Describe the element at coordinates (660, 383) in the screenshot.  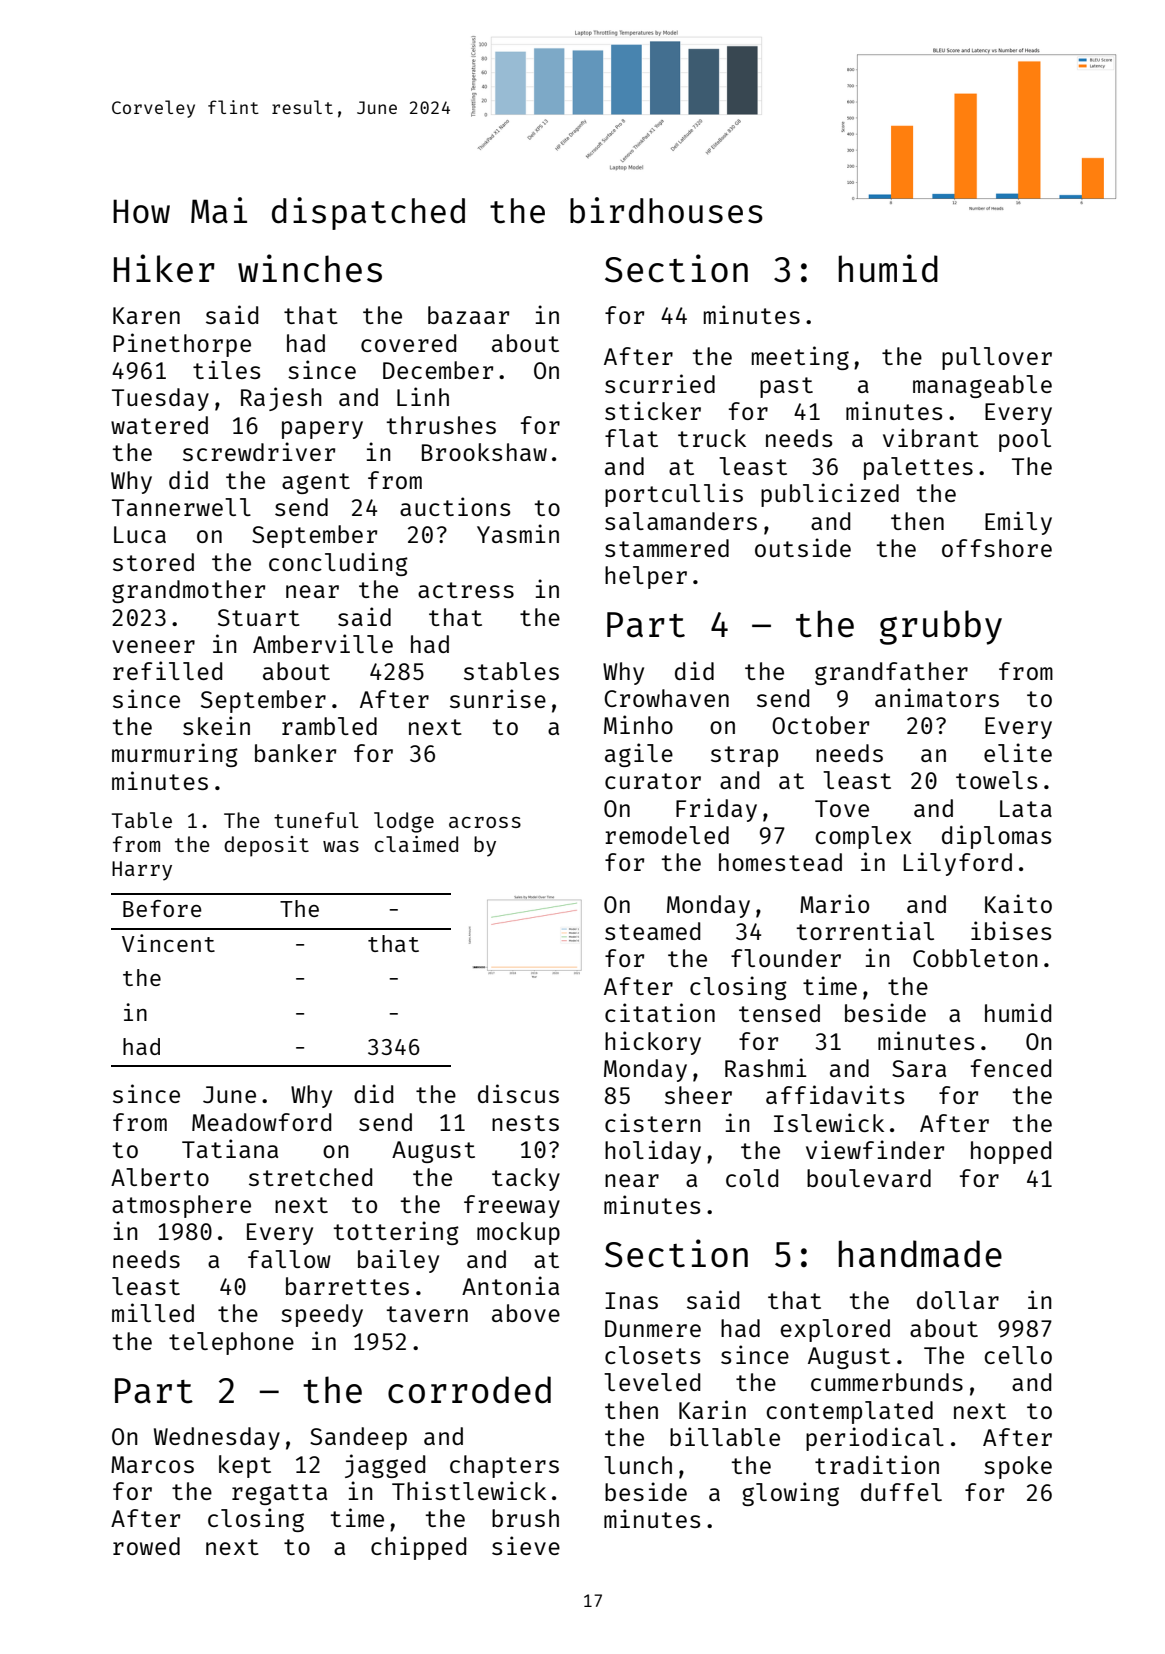
I see `scurried` at that location.
